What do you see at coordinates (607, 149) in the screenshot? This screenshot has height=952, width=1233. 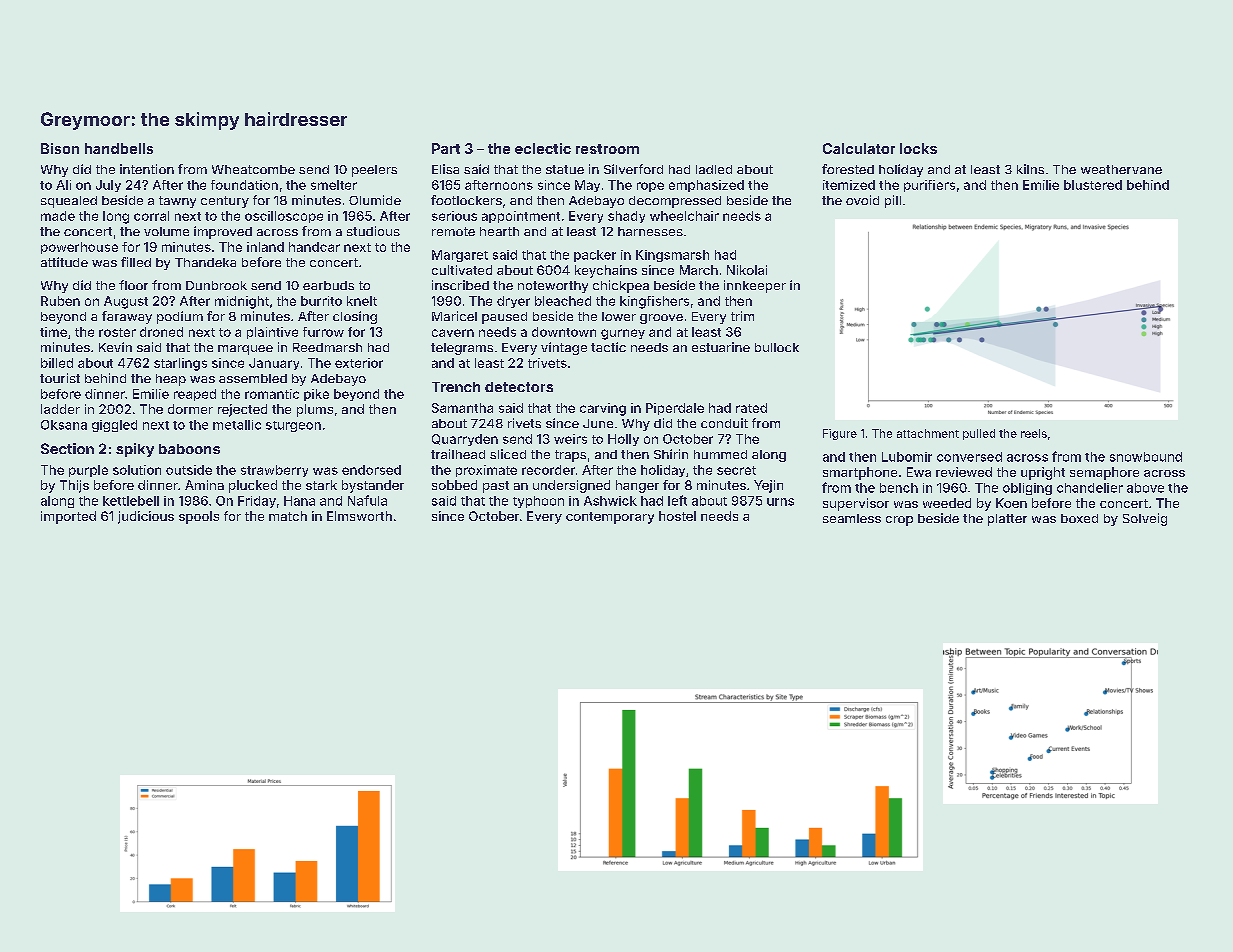 I see `restroom` at bounding box center [607, 149].
